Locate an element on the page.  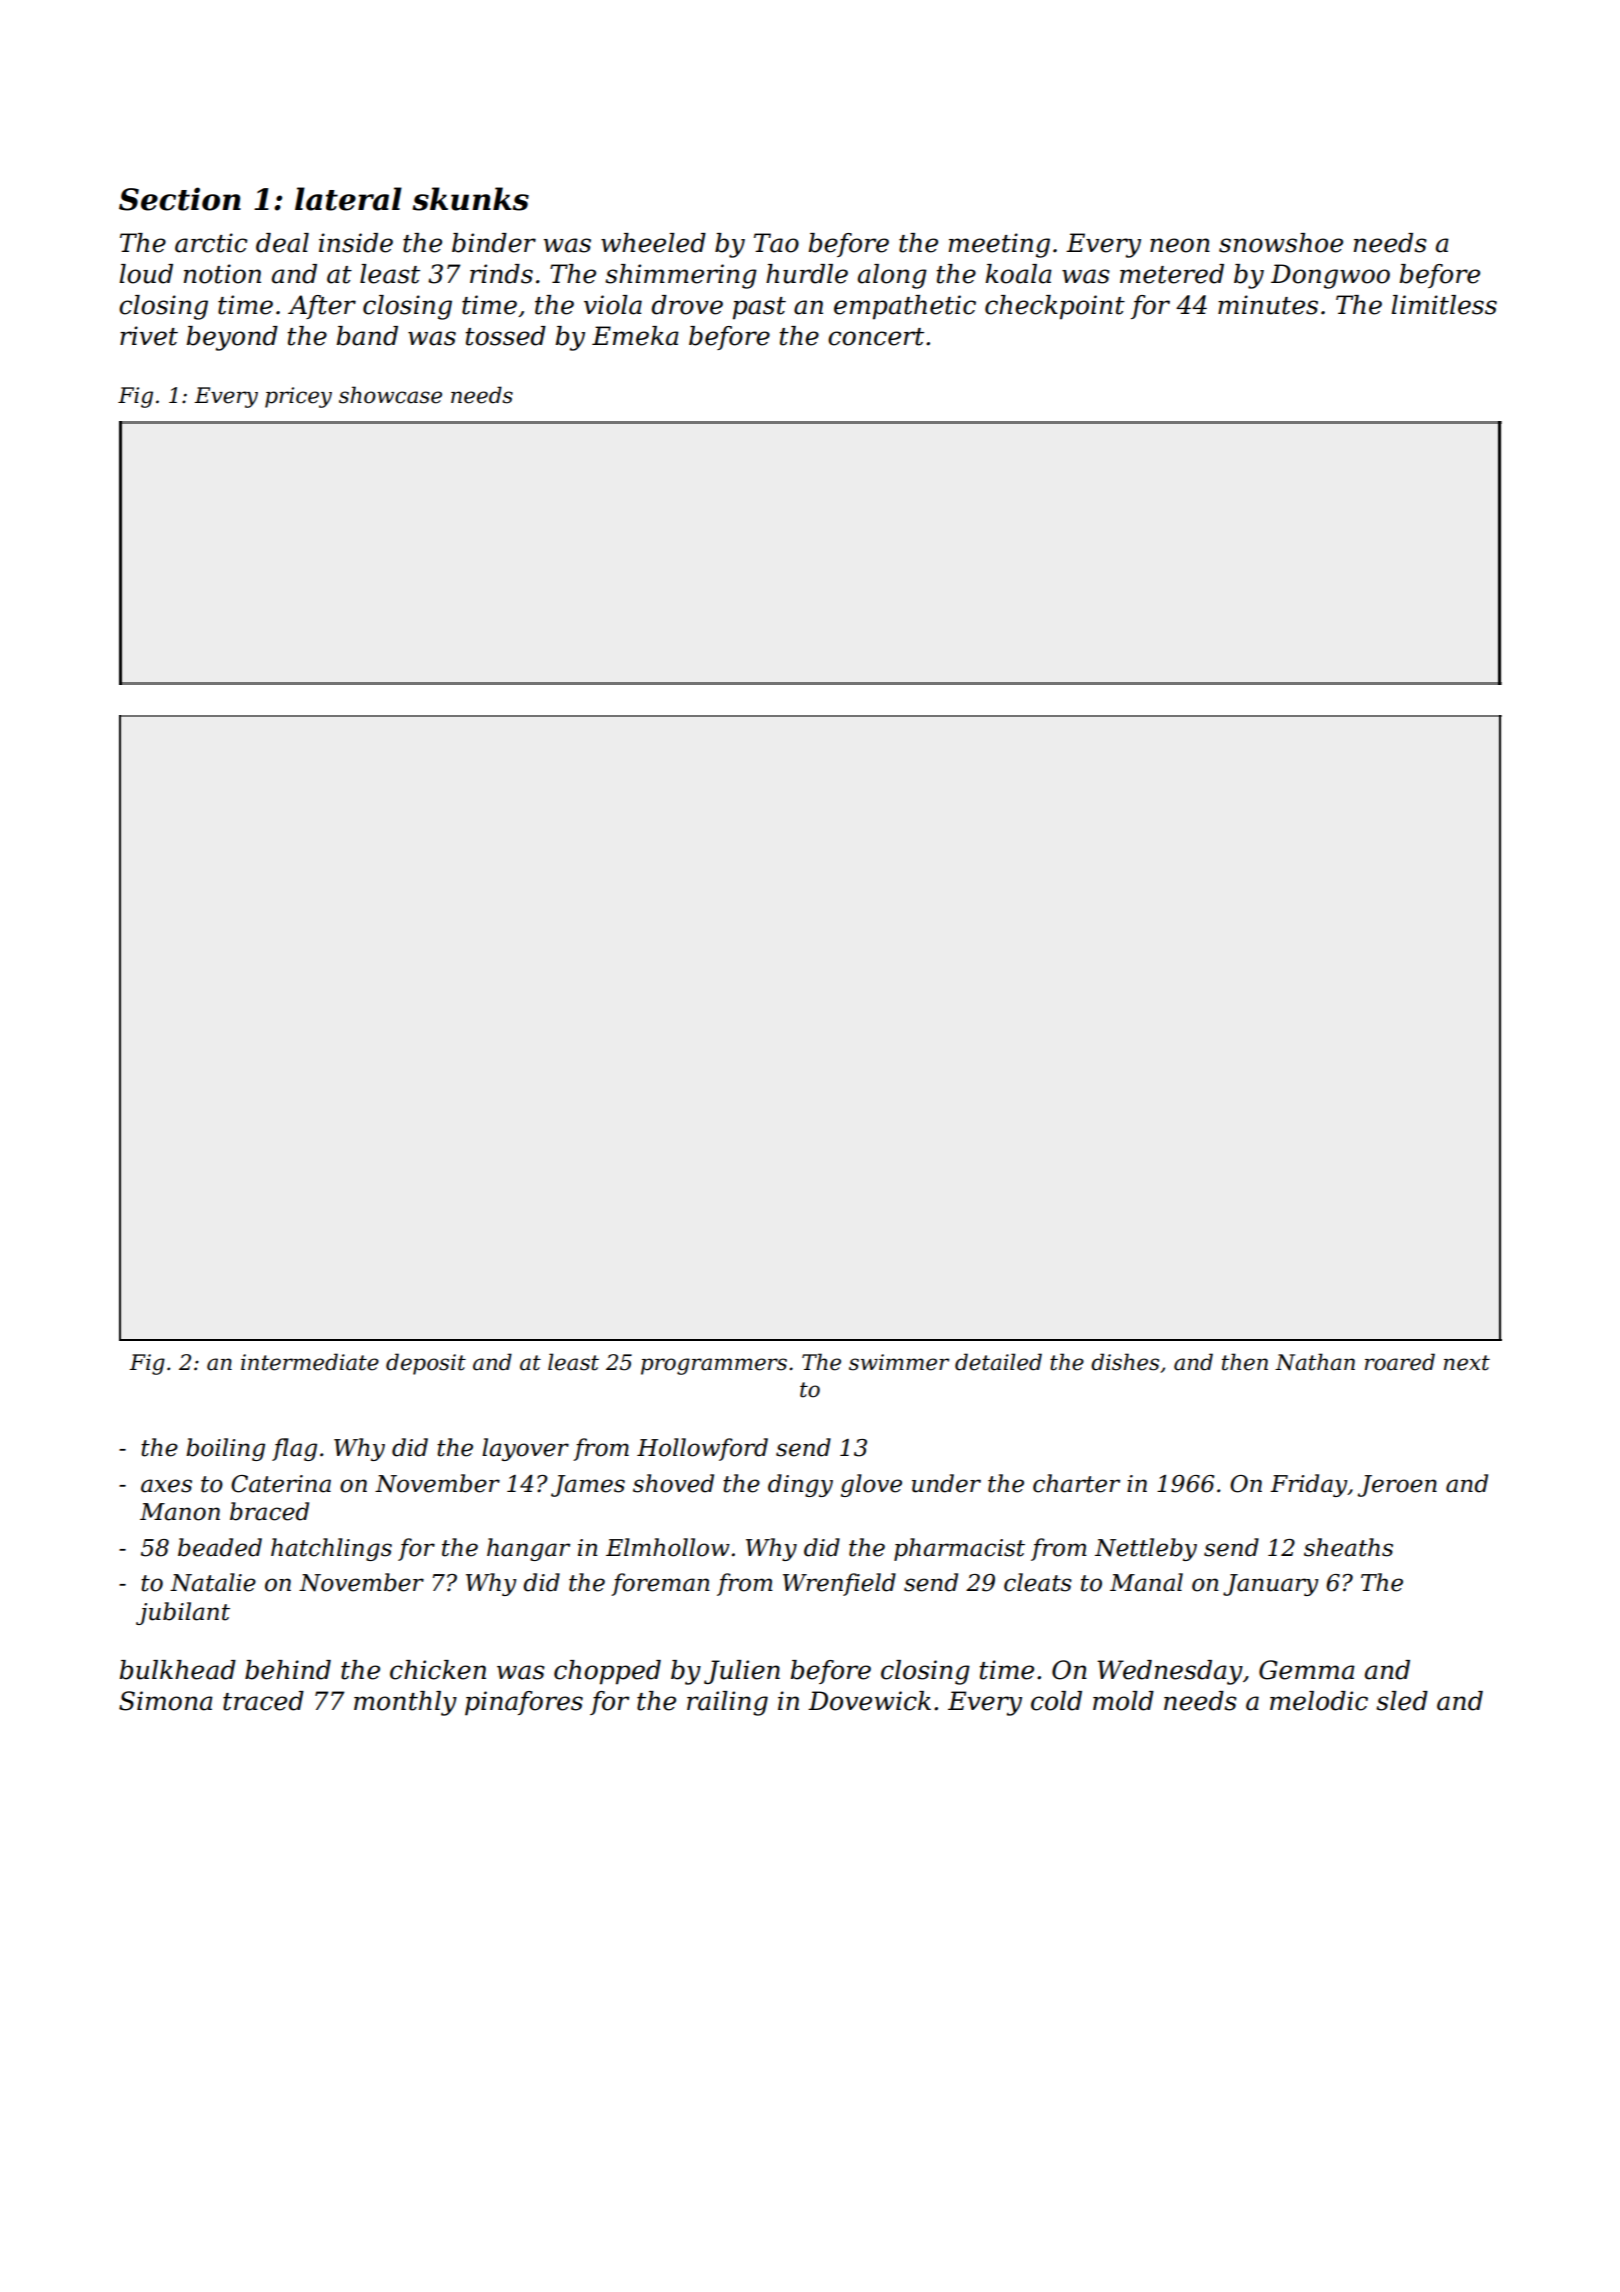
intermediate is located at coordinates (310, 1362).
